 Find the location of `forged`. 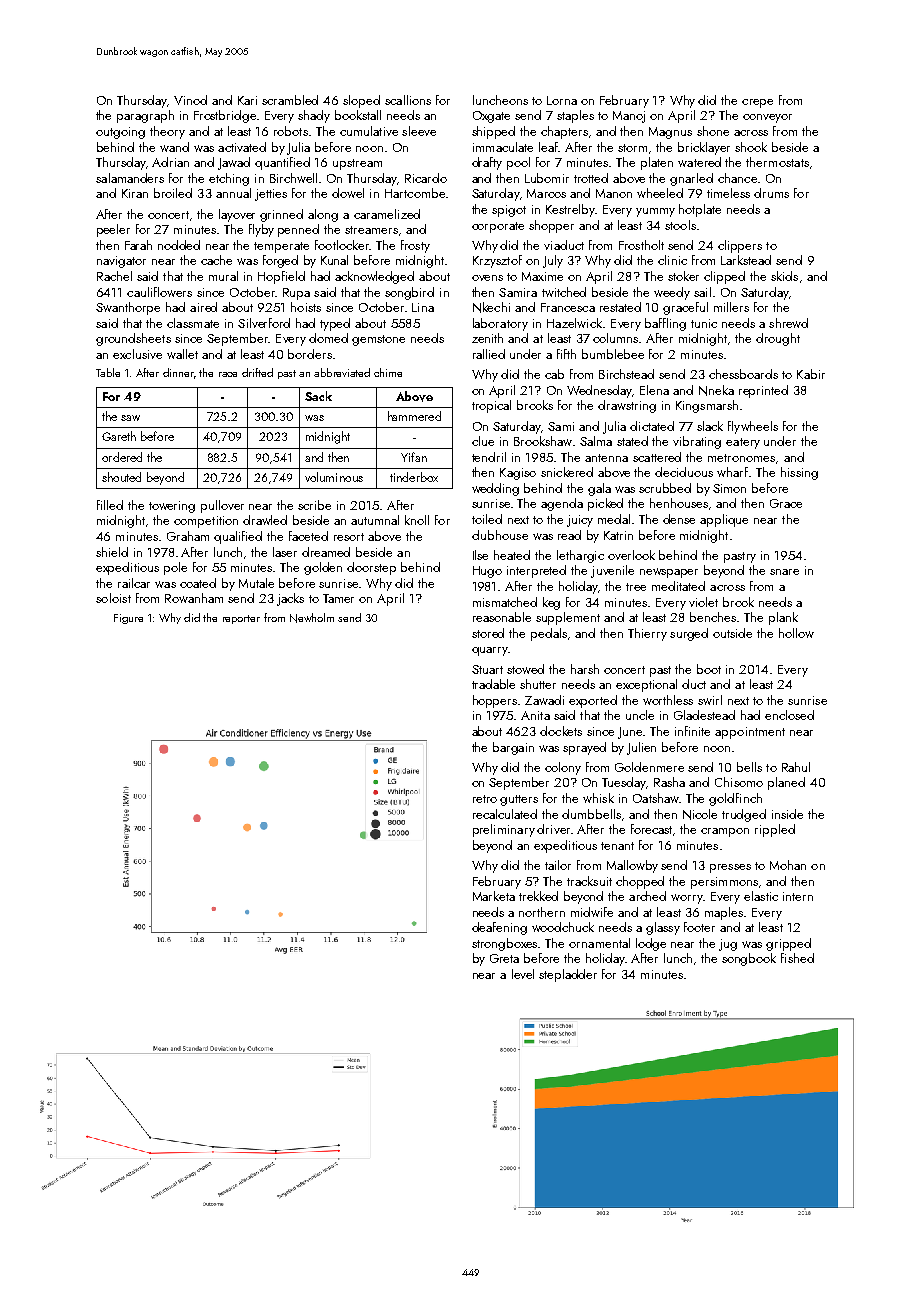

forged is located at coordinates (280, 261).
